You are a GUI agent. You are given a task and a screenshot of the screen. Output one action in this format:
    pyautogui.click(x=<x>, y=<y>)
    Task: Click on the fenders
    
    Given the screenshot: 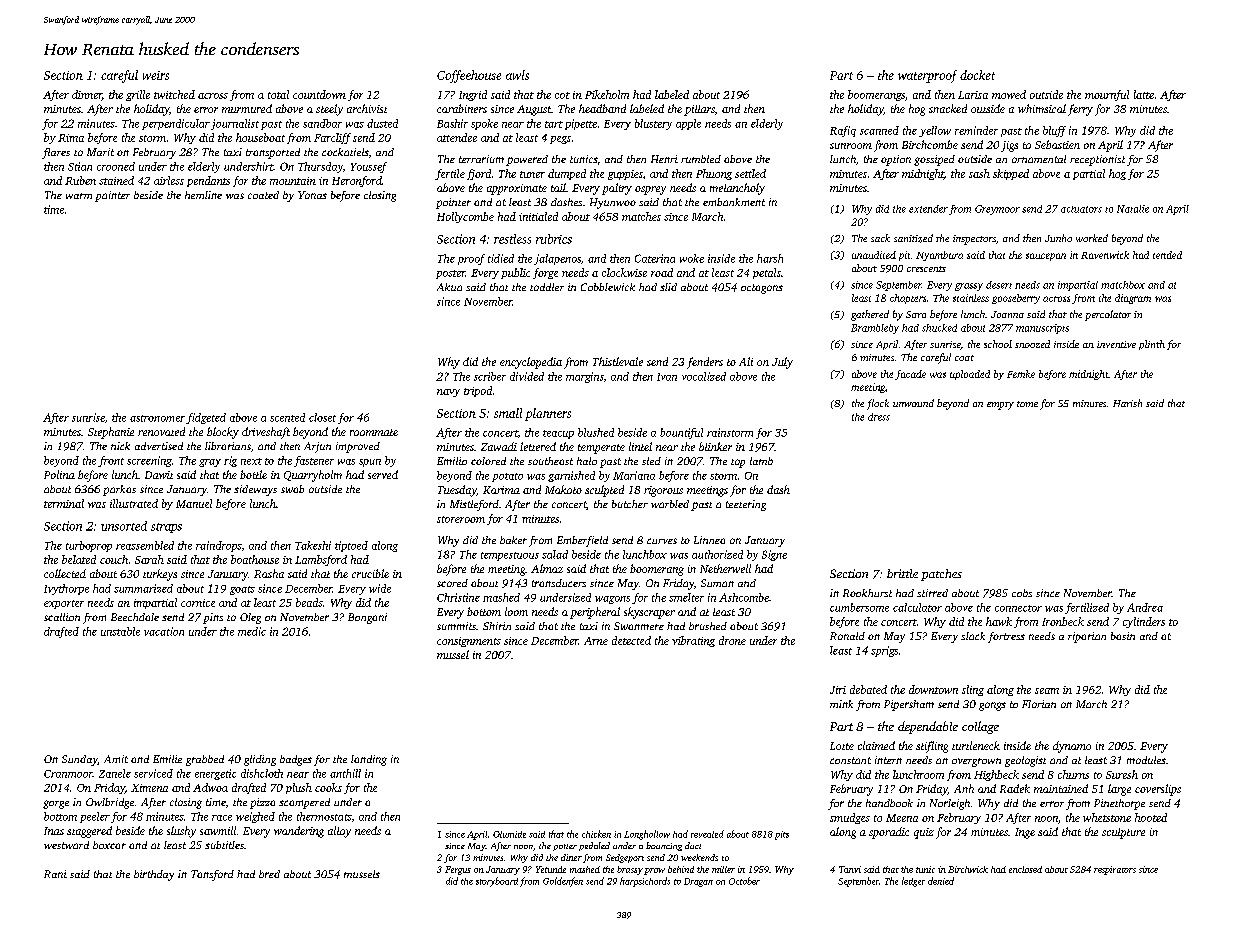 What is the action you would take?
    pyautogui.click(x=705, y=363)
